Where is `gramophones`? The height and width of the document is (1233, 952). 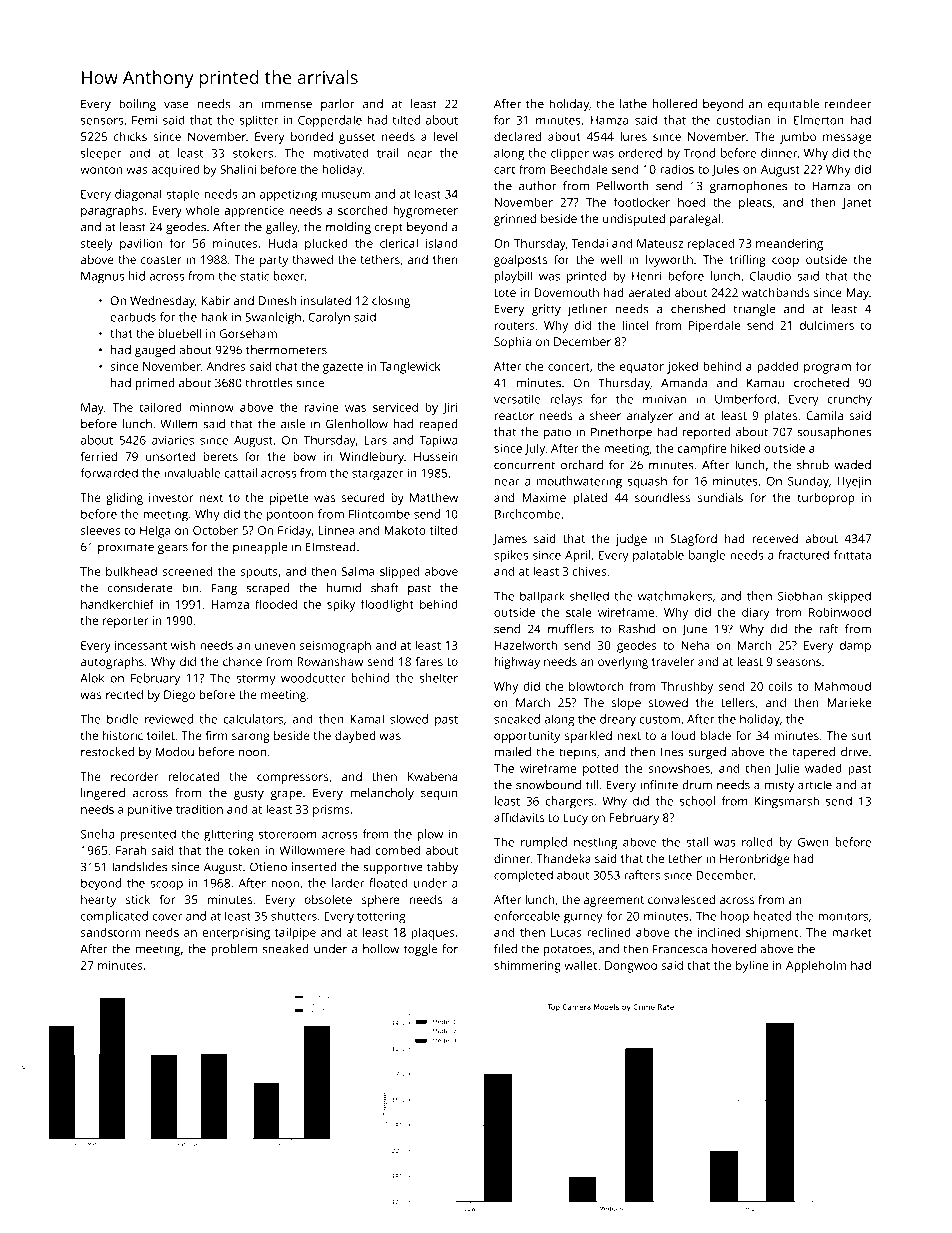 gramophones is located at coordinates (748, 187).
